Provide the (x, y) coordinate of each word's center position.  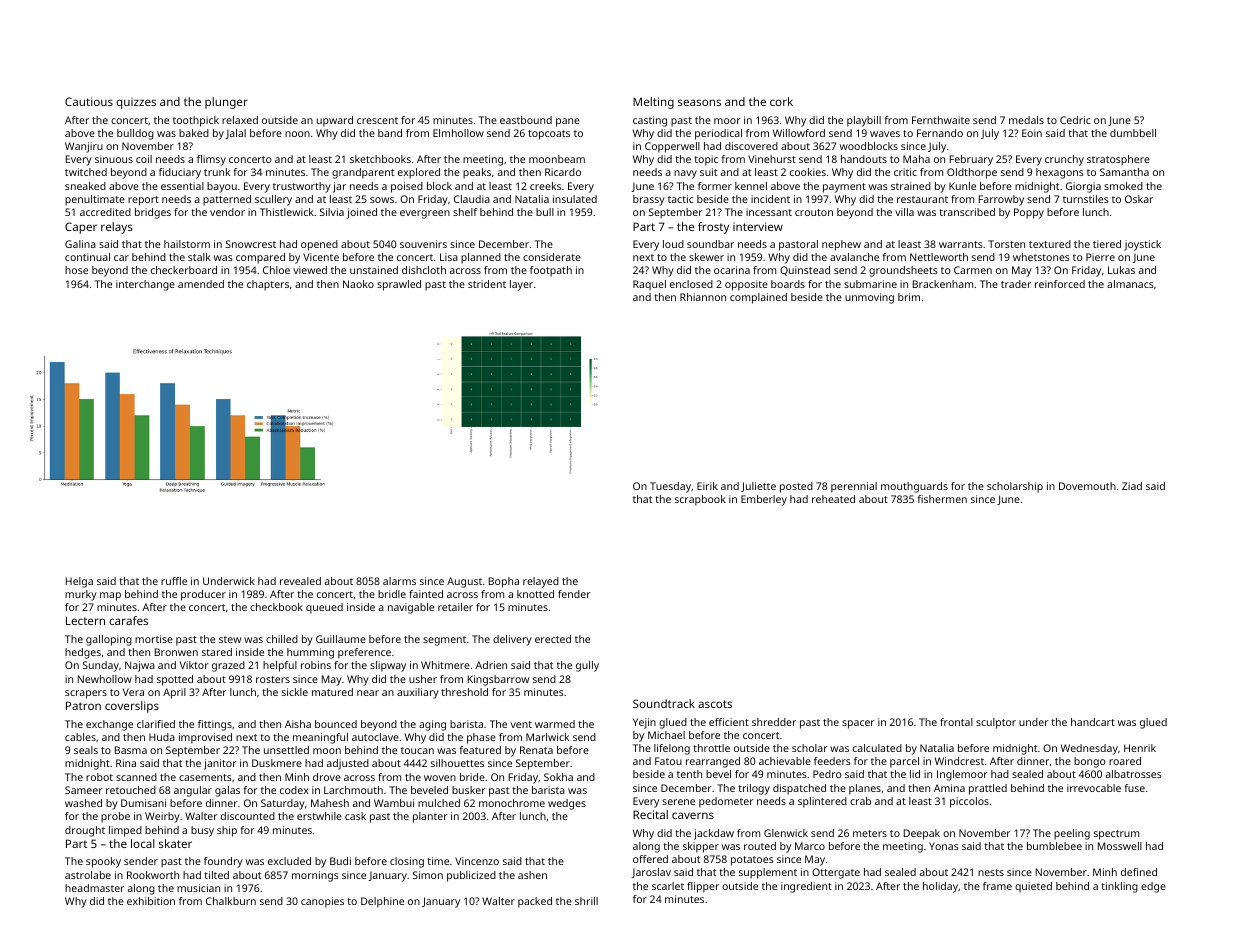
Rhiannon (703, 297)
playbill (864, 121)
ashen (532, 875)
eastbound (526, 120)
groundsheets (903, 271)
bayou (222, 187)
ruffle (174, 581)
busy (202, 831)
